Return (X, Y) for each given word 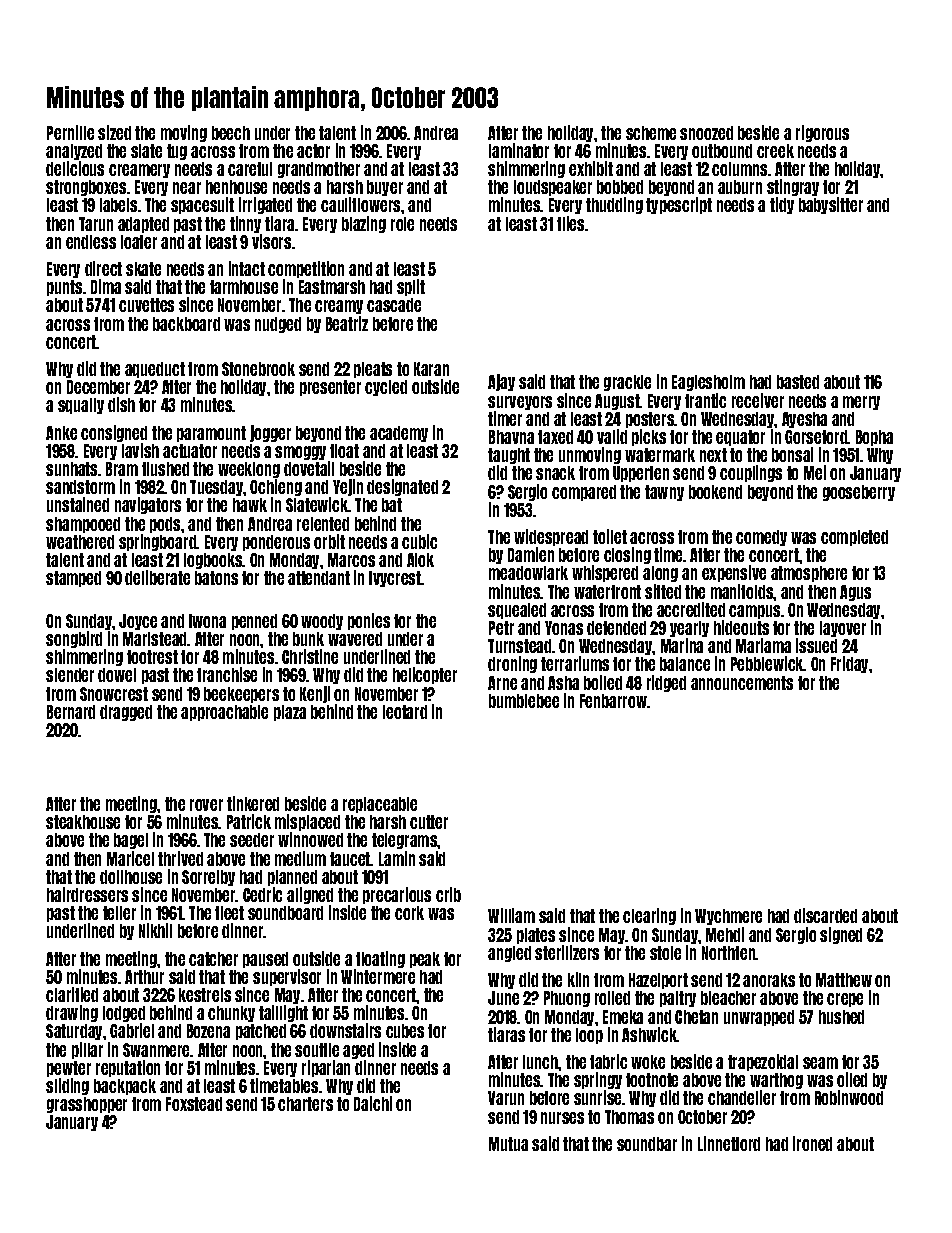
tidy (782, 205)
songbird (74, 639)
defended (616, 628)
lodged (124, 1014)
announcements (742, 683)
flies (570, 223)
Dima (106, 286)
